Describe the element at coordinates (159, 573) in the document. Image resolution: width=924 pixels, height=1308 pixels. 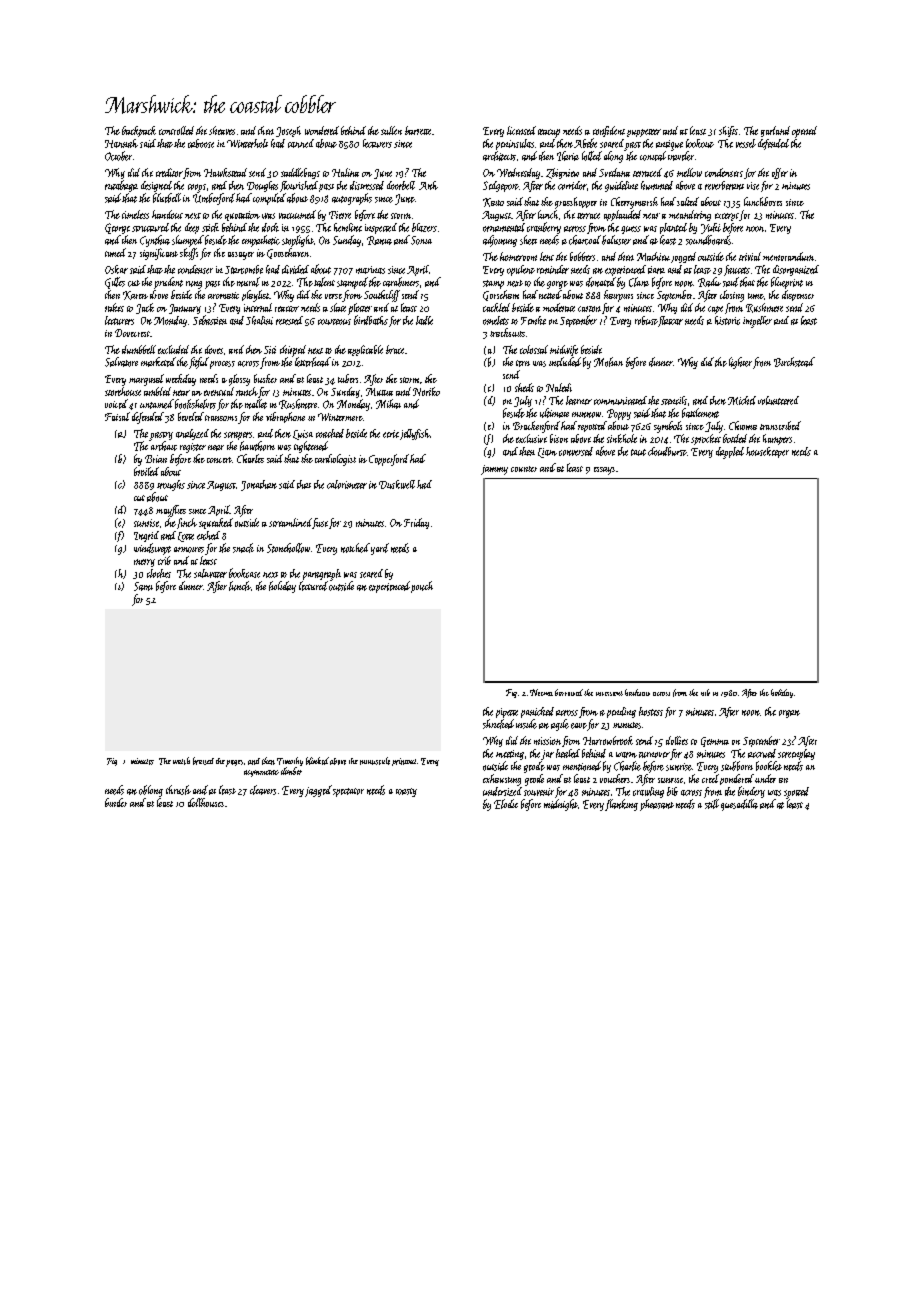
I see `cloches` at that location.
